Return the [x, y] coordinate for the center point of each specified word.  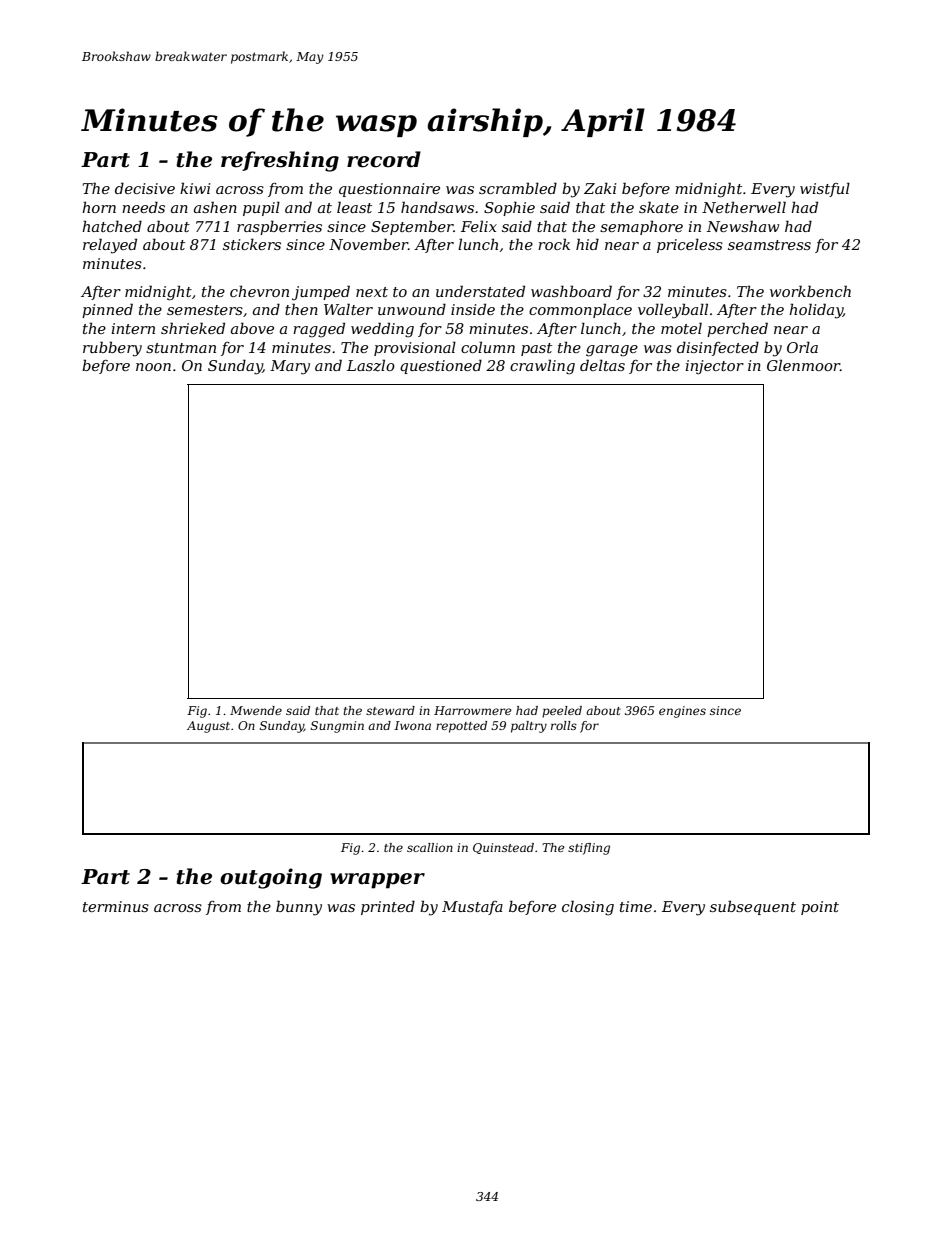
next [372, 292]
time [636, 906]
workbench [810, 291]
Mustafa [472, 908]
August [208, 727]
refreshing [280, 161]
